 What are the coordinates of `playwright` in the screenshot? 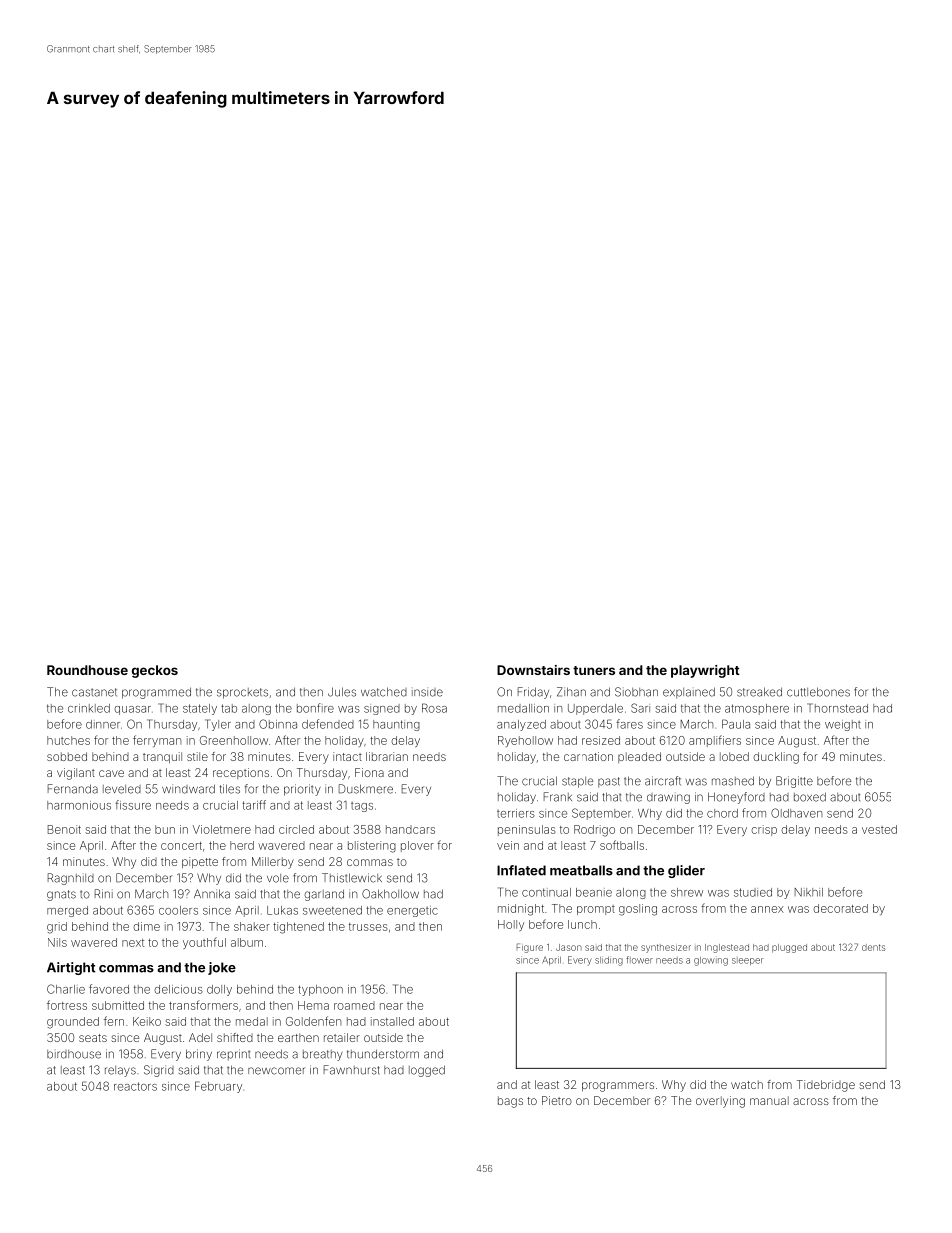 It's located at (705, 671).
